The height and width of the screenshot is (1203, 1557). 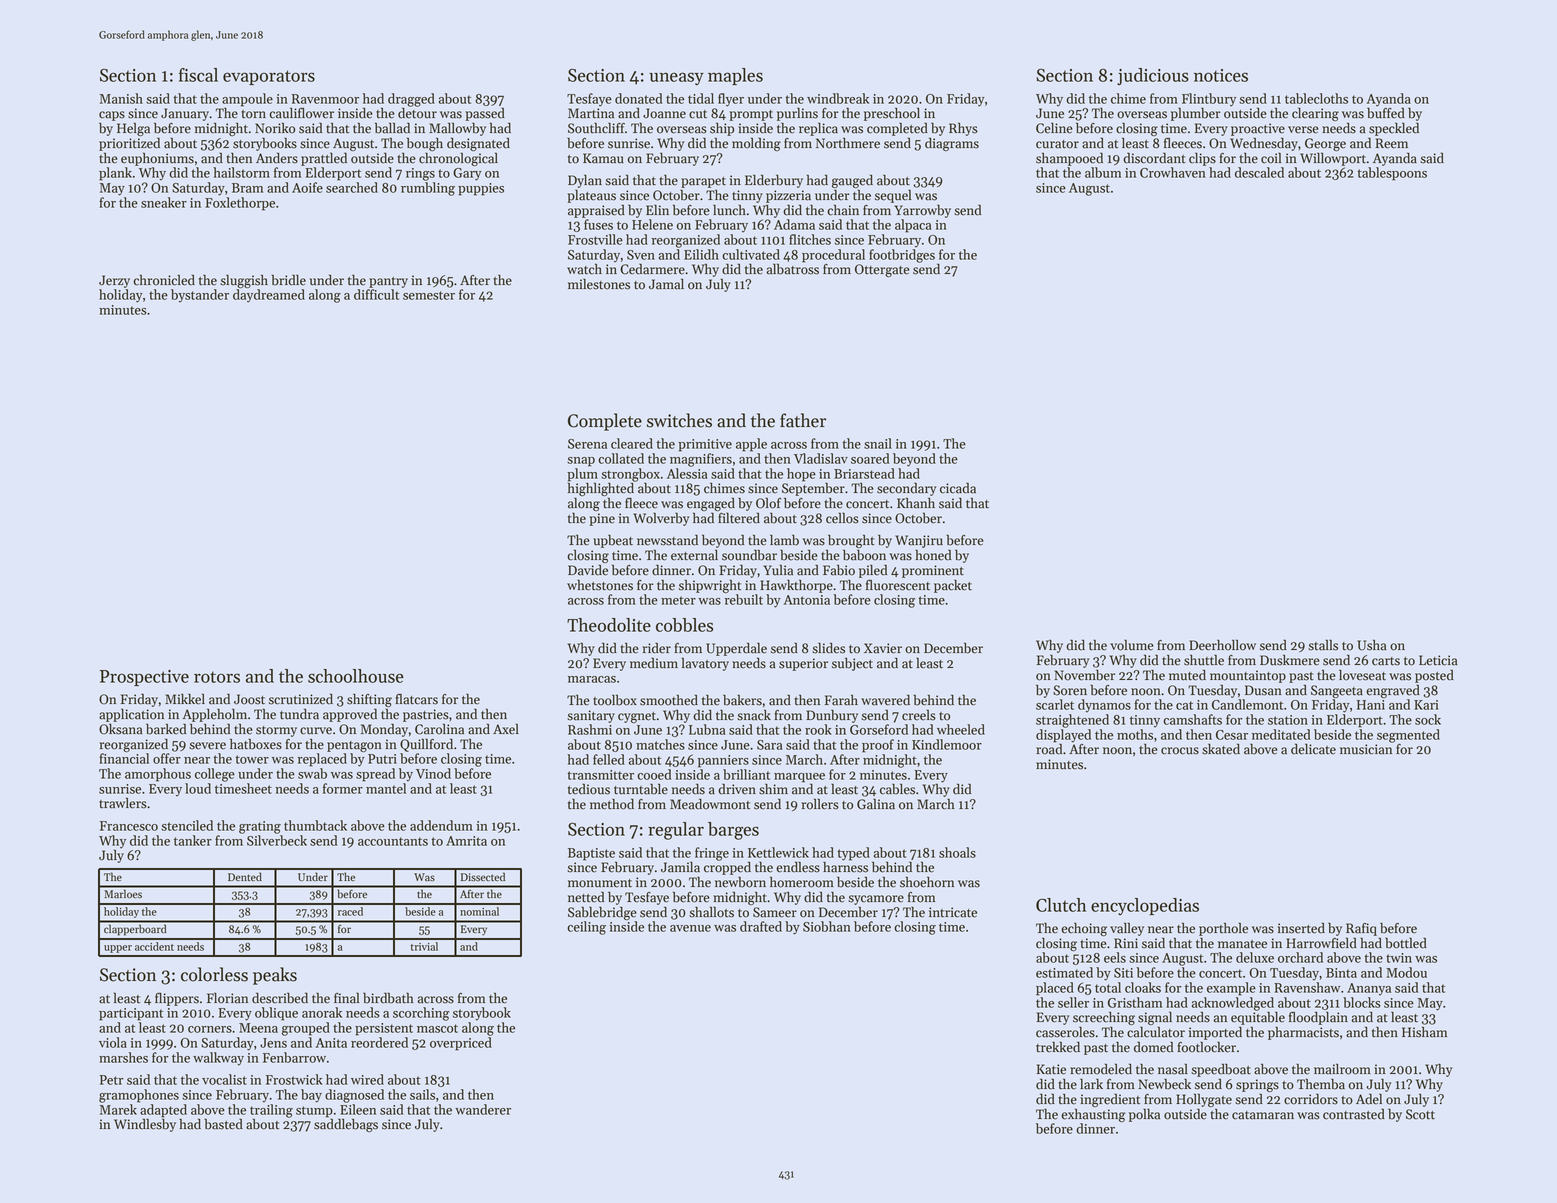 What do you see at coordinates (1069, 159) in the screenshot?
I see `shampooed` at bounding box center [1069, 159].
